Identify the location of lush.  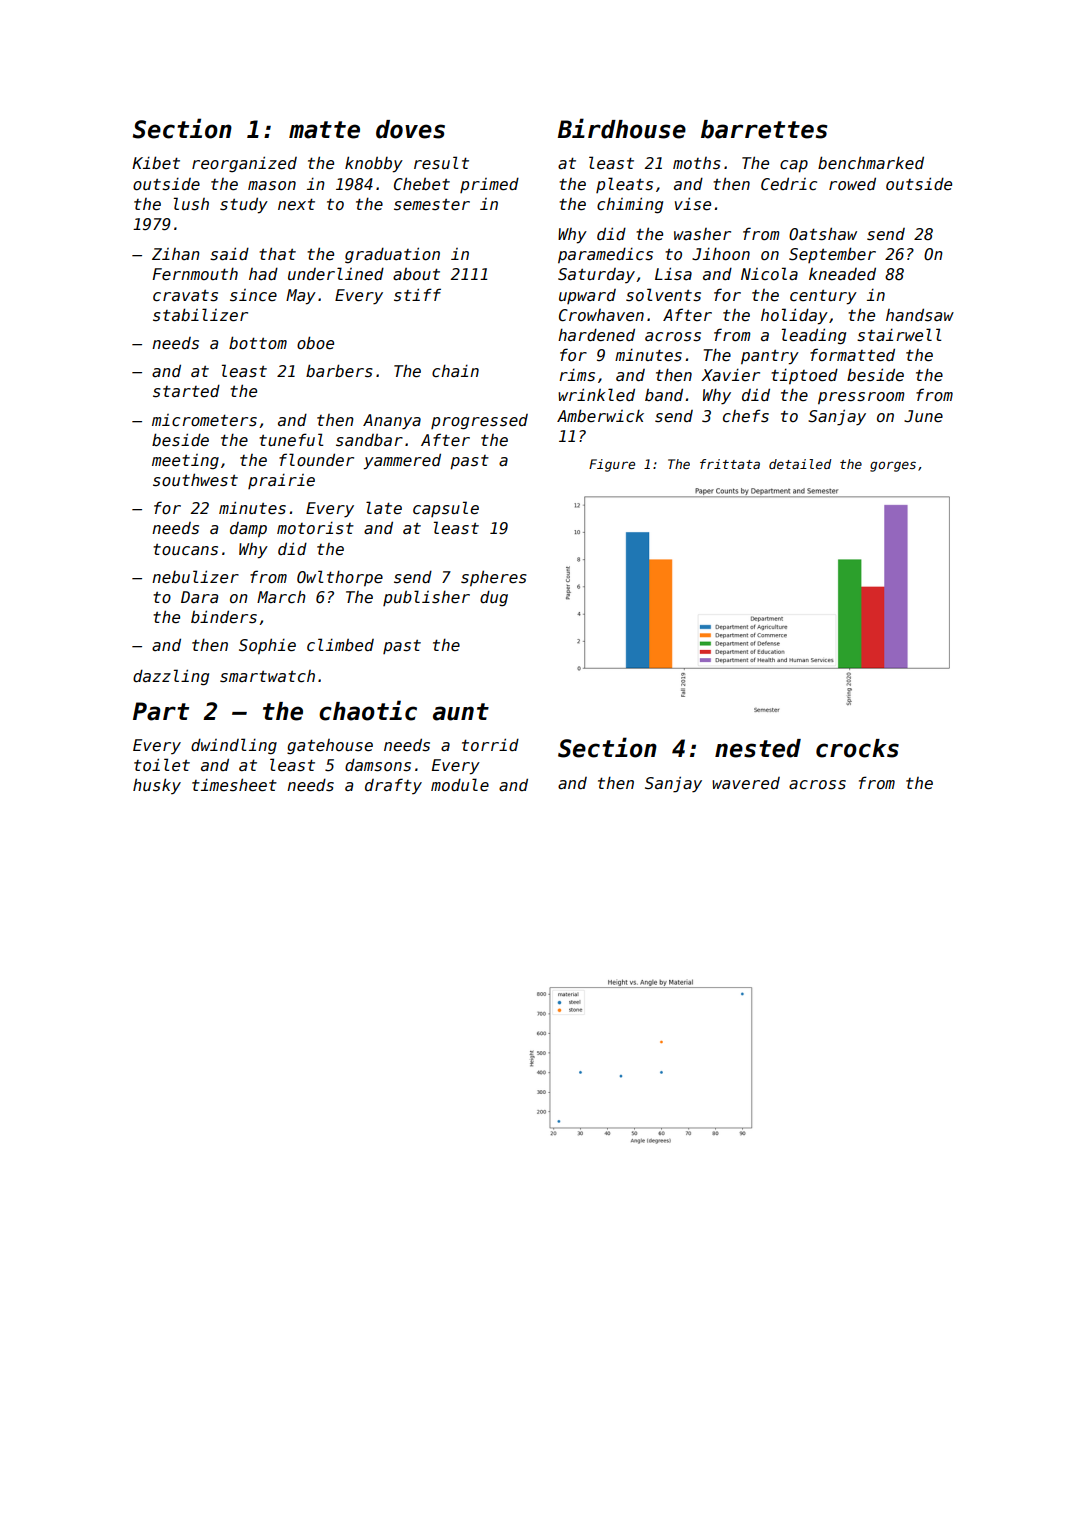
(191, 204).
